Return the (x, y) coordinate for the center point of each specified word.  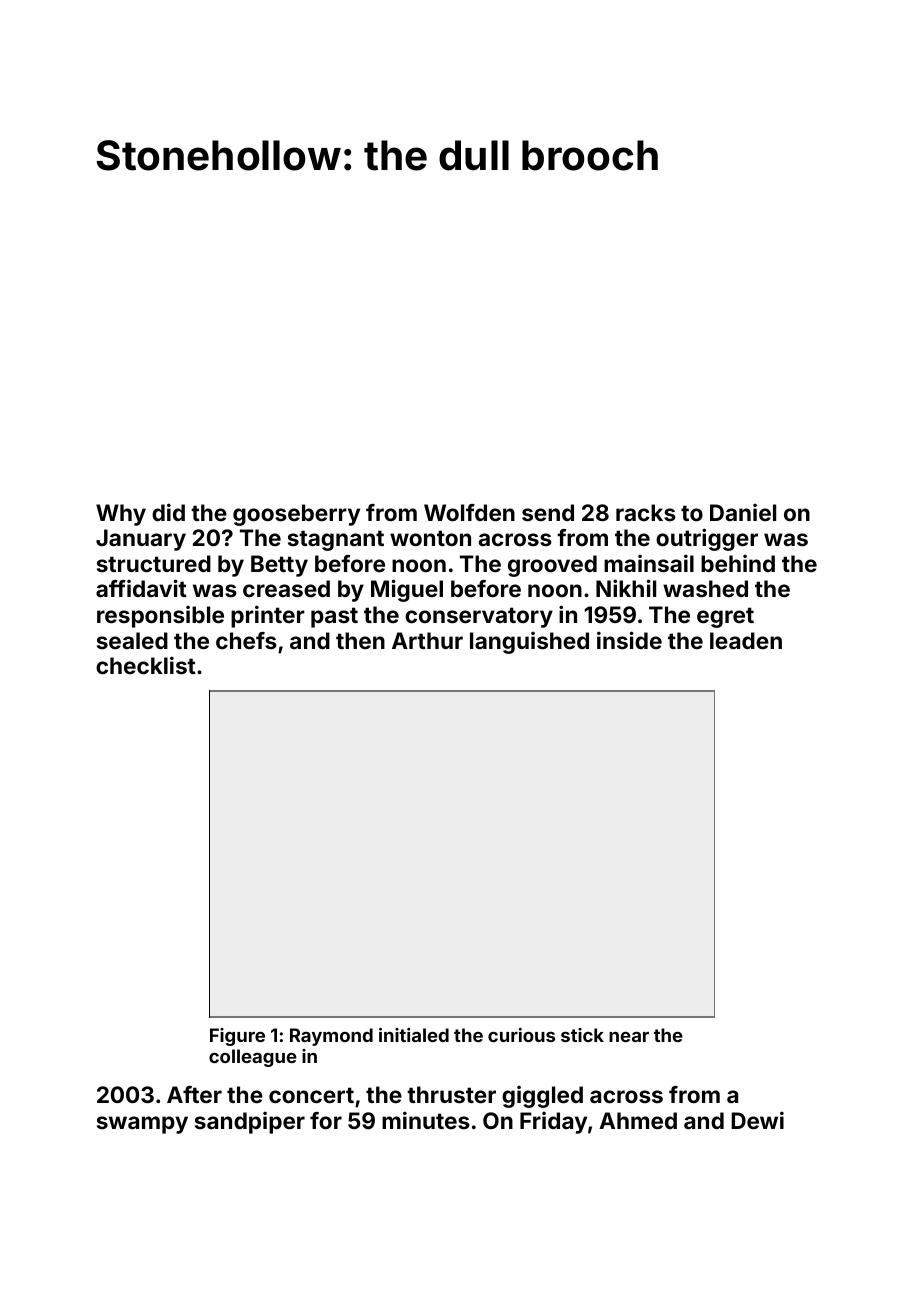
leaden (746, 640)
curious (521, 1035)
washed (705, 588)
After (194, 1094)
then (360, 640)
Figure (237, 1037)
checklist (146, 665)
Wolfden (469, 512)
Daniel (743, 512)
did (168, 512)
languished (529, 642)
